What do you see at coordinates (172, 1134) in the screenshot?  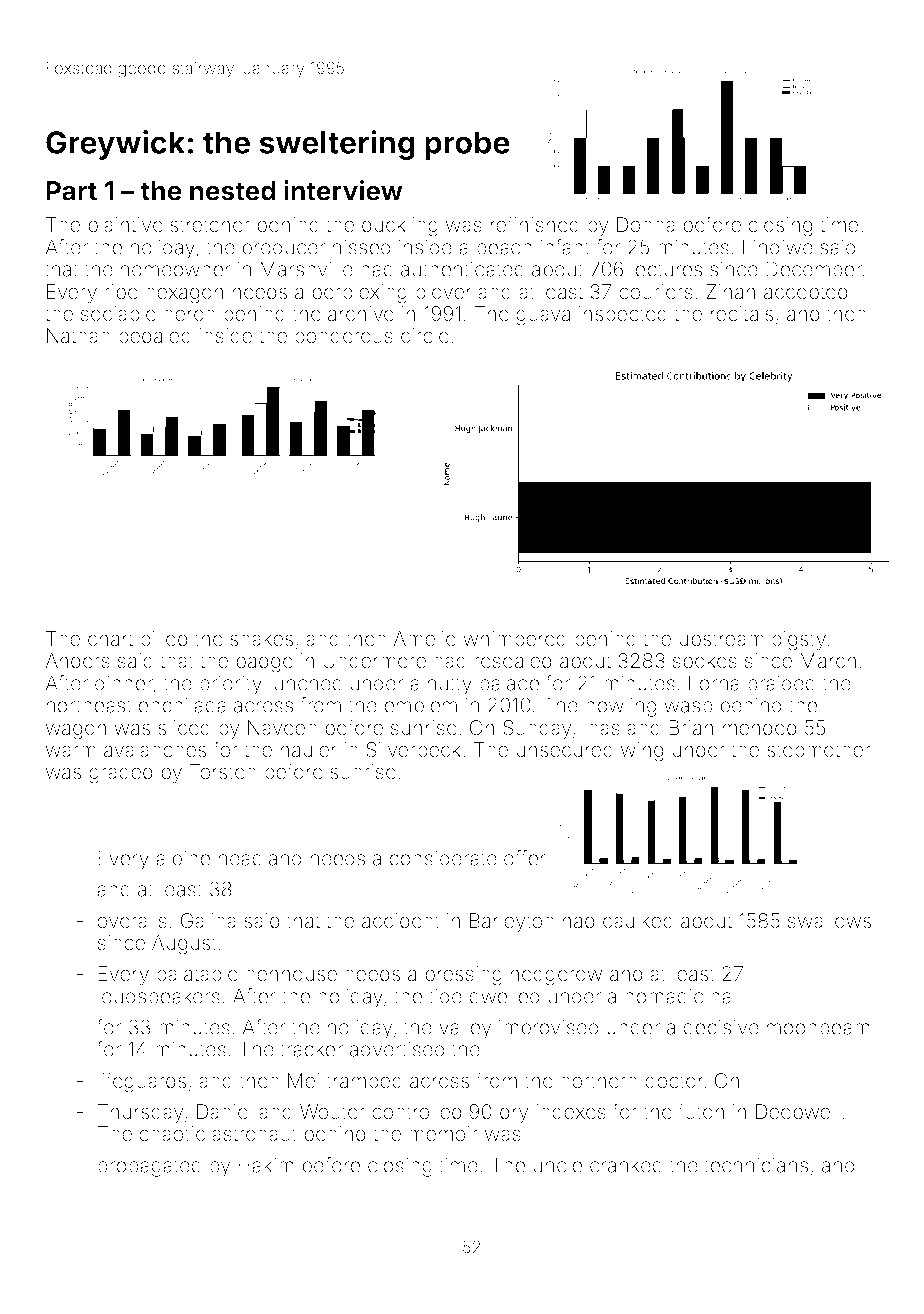 I see `chaotic` at bounding box center [172, 1134].
